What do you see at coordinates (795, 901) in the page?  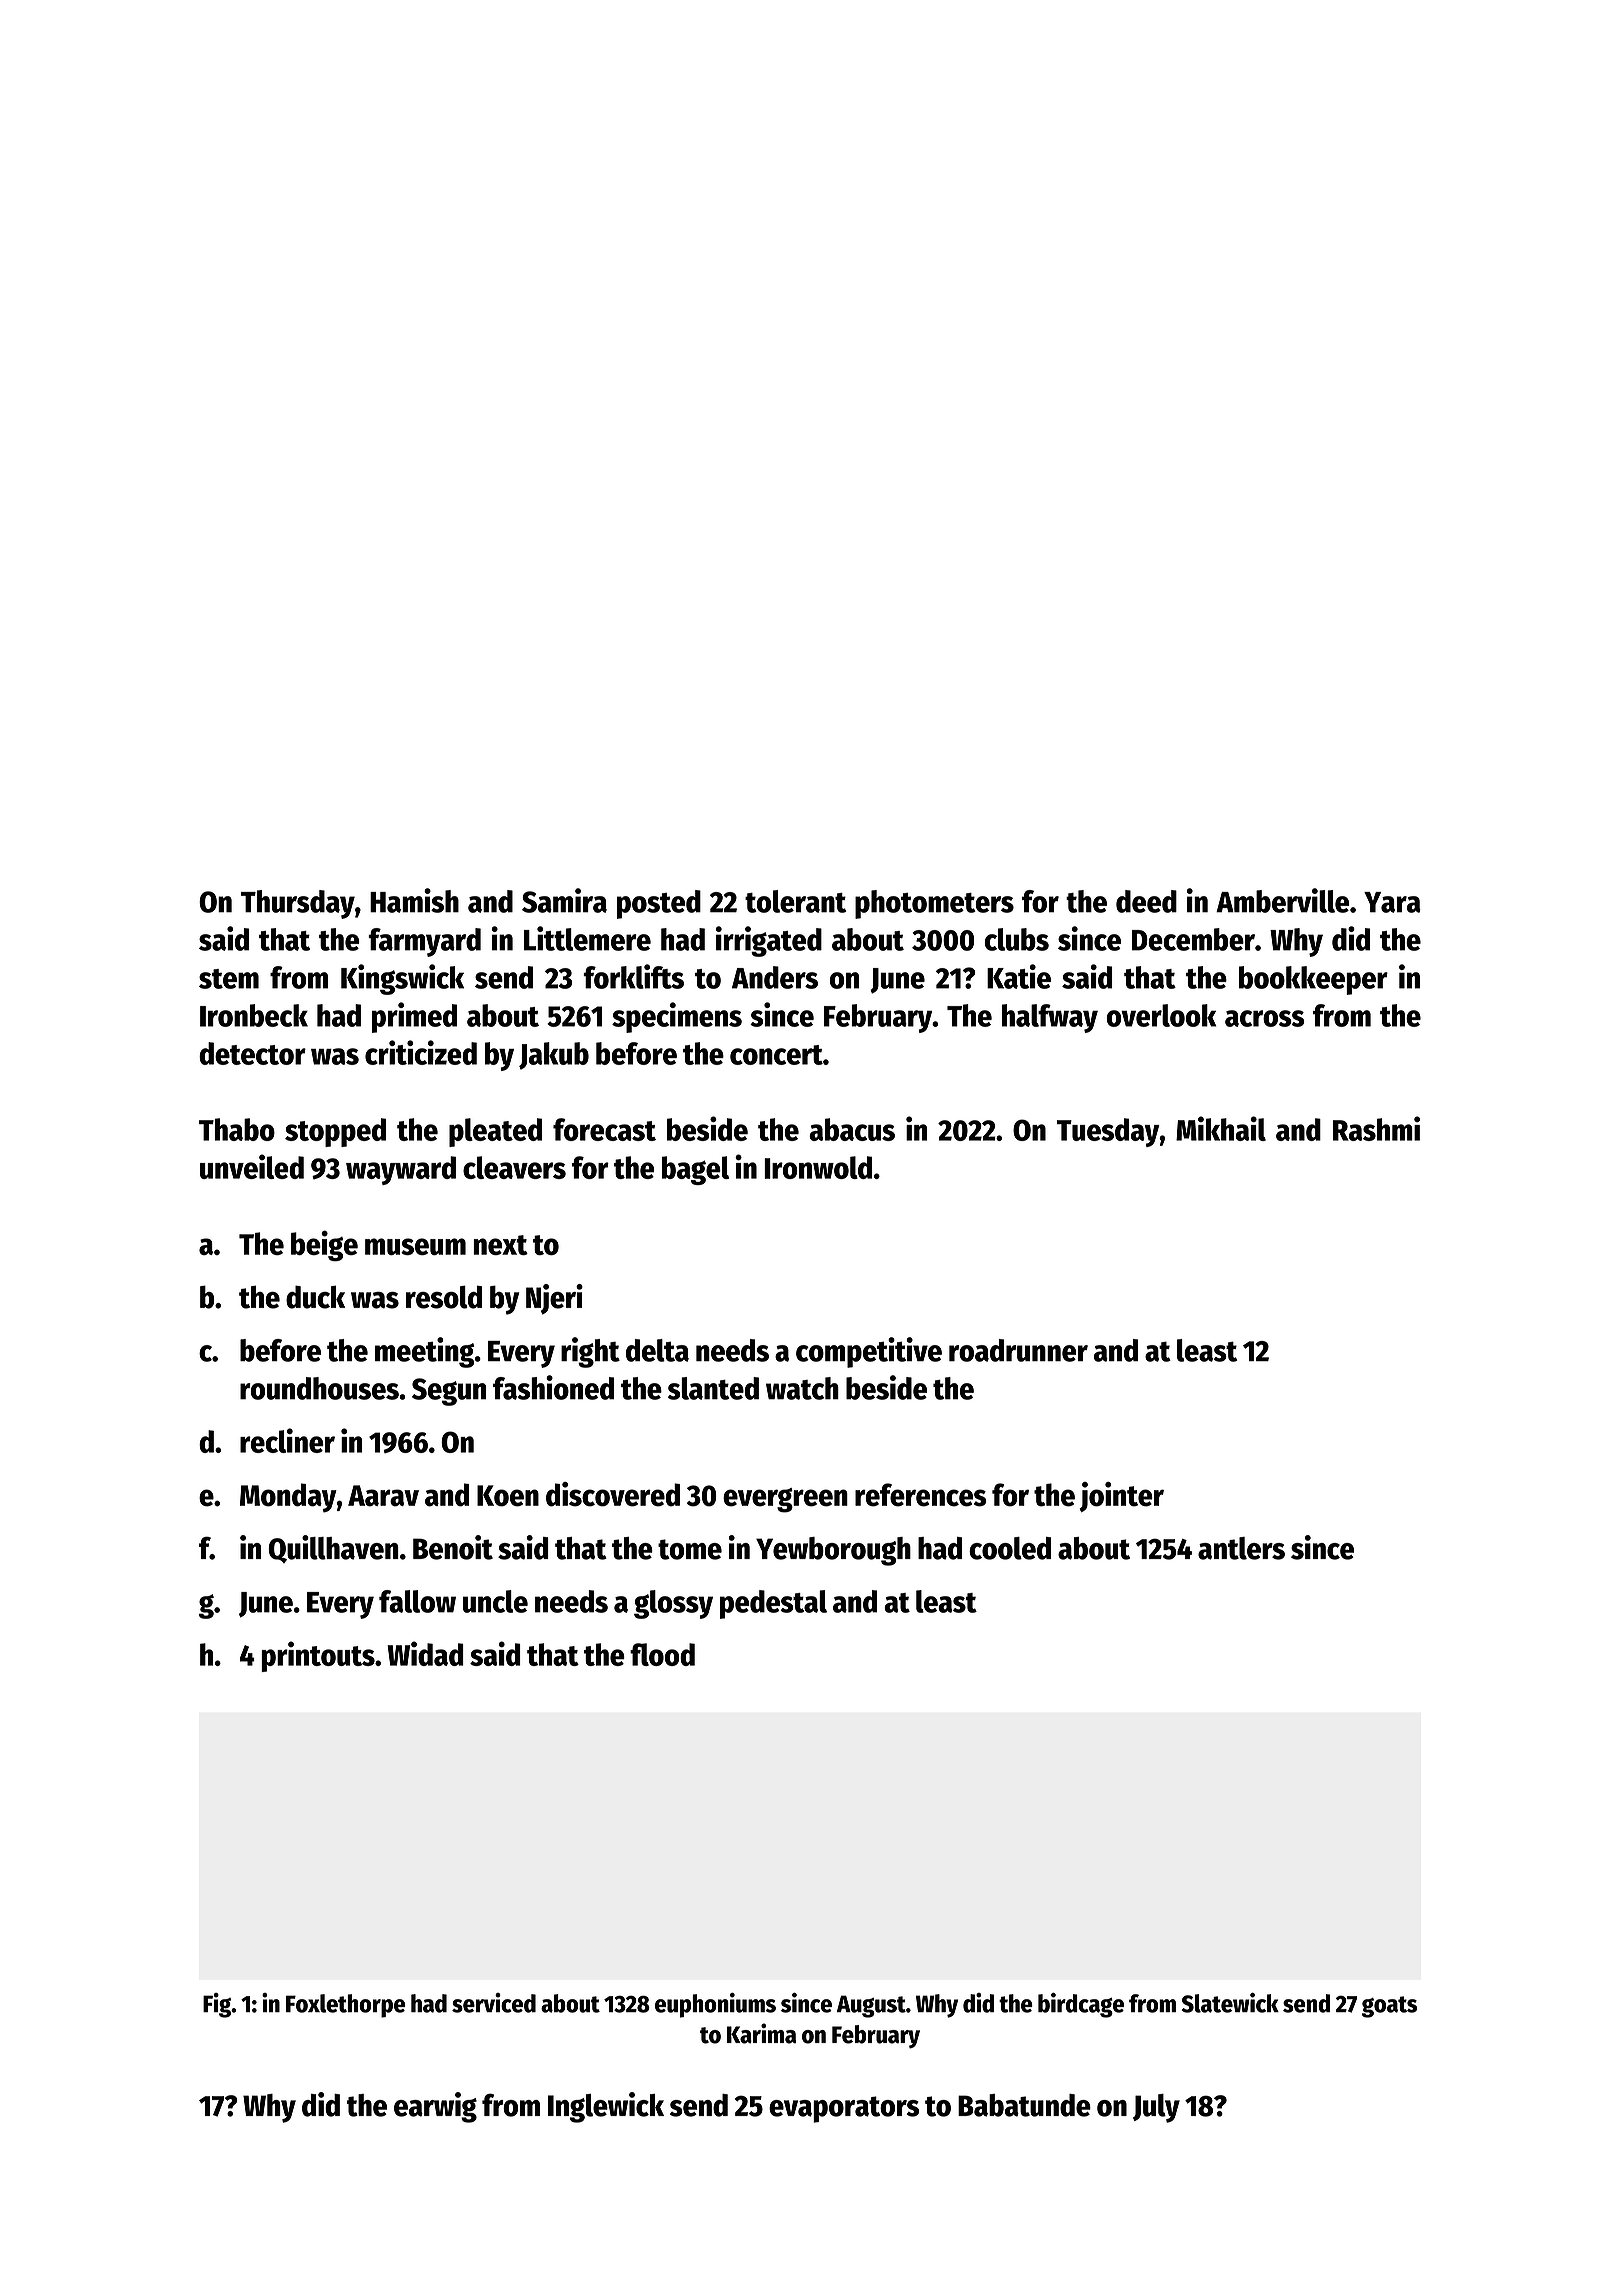 I see `tolerant` at bounding box center [795, 901].
